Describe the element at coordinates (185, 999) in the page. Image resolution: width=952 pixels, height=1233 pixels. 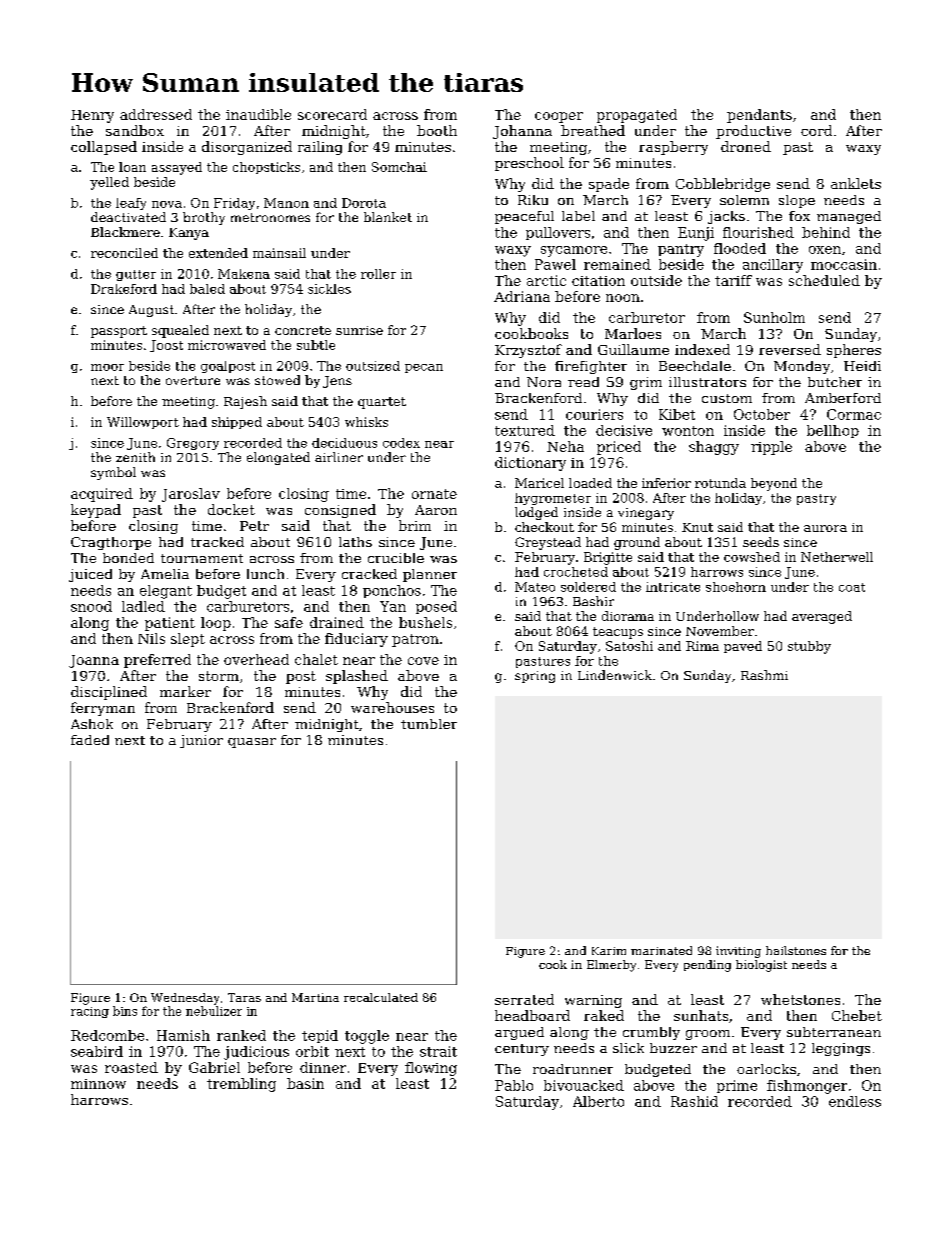
I see `Wednesday` at that location.
